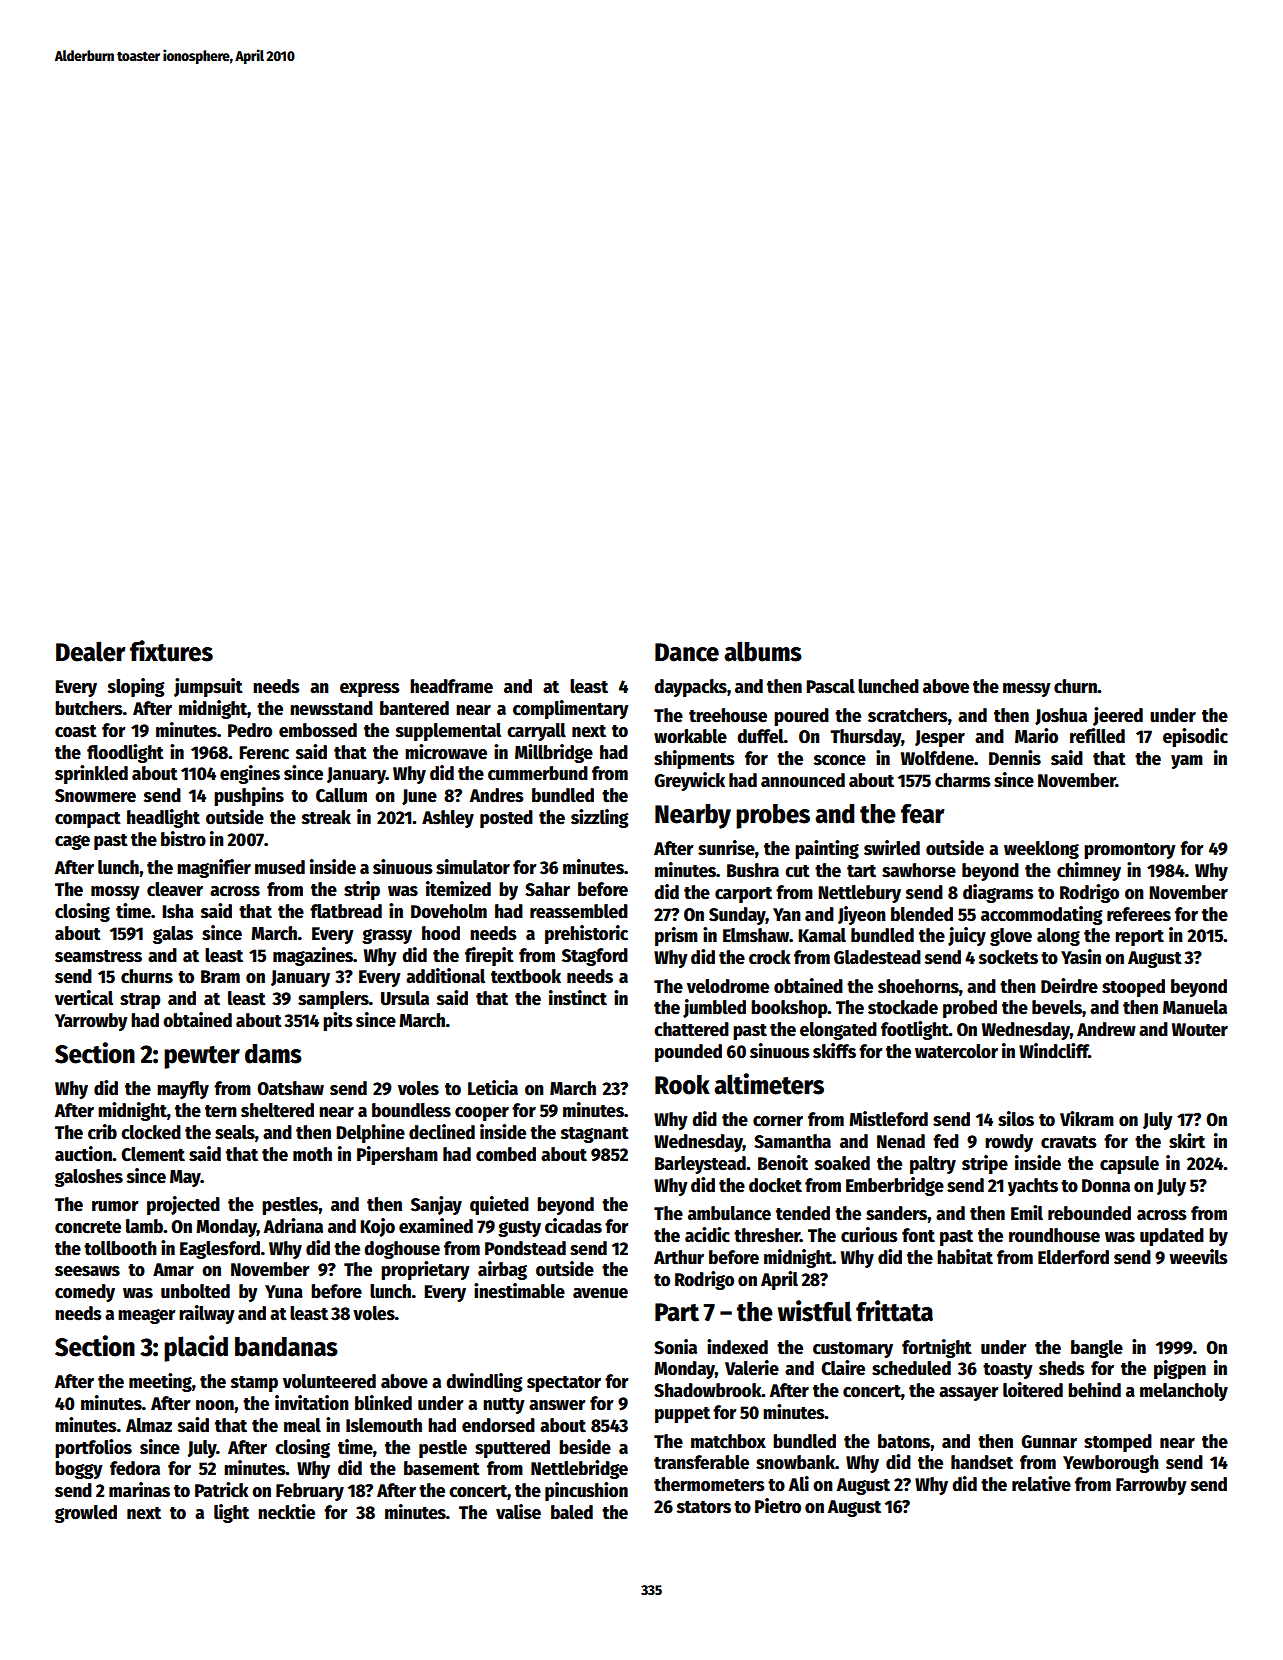 Image resolution: width=1283 pixels, height=1660 pixels. I want to click on report, so click(1139, 938).
